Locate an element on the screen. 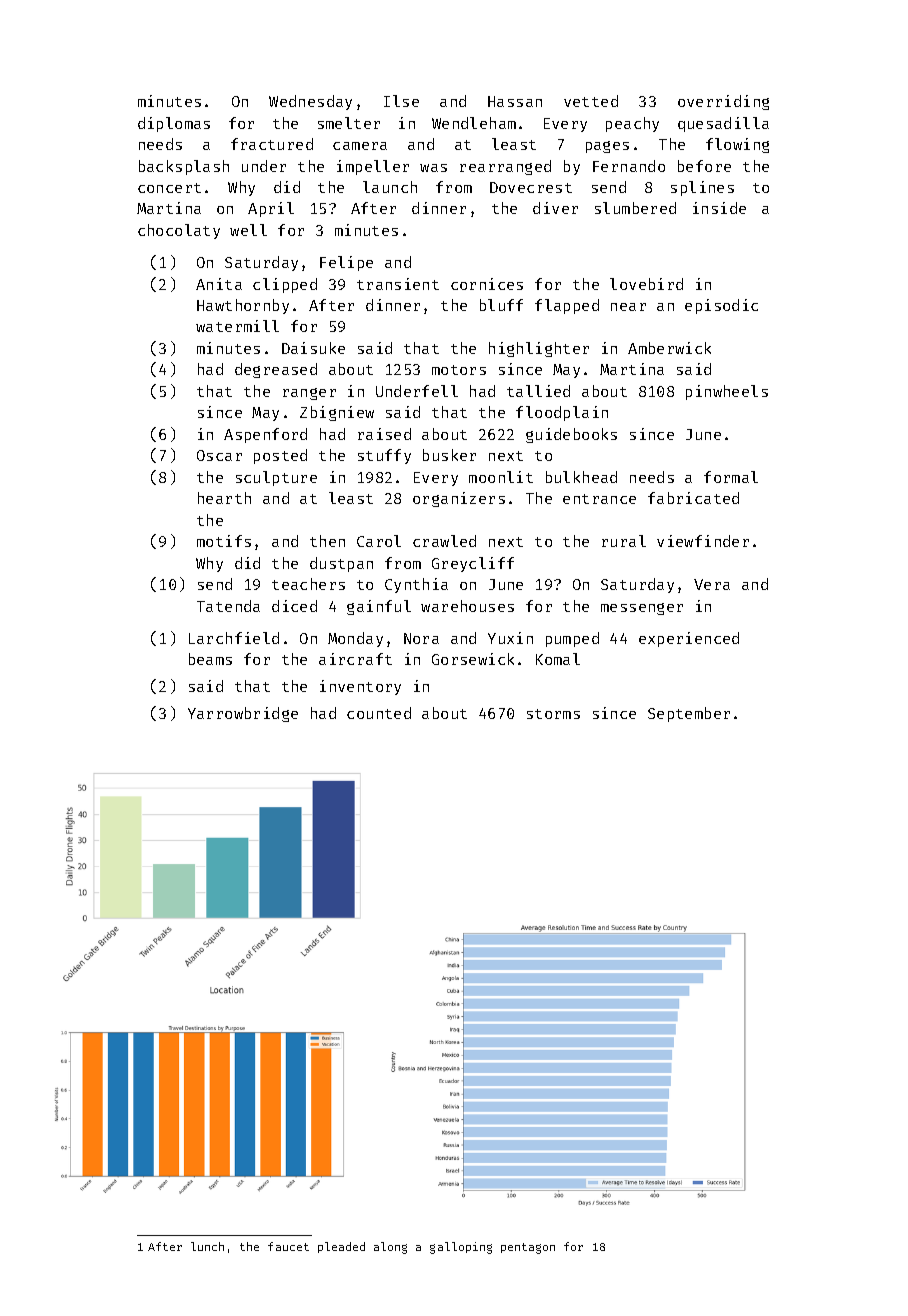  galloping is located at coordinates (461, 1248).
